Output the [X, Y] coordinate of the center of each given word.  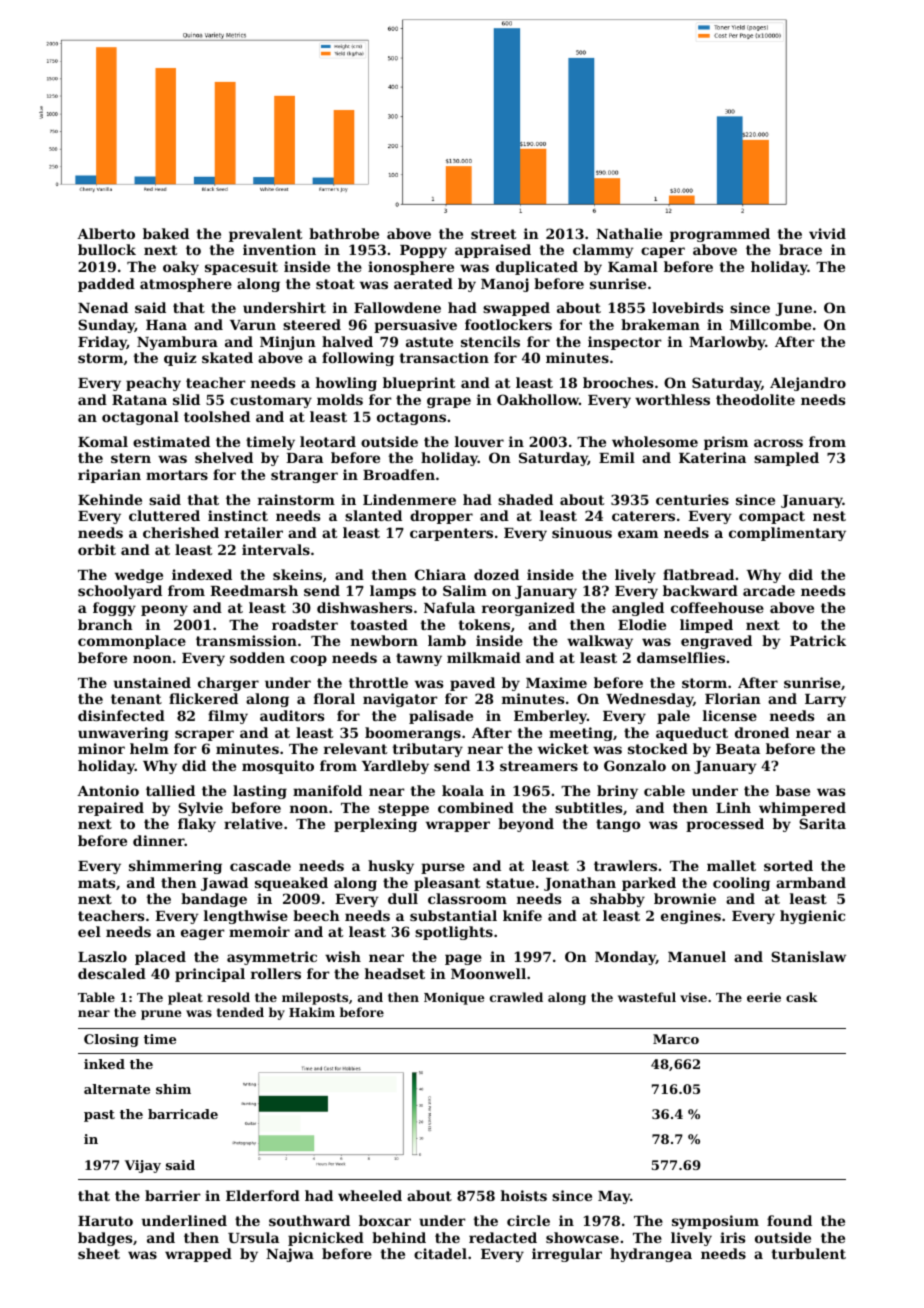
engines [691, 917]
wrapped [198, 1255]
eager [203, 934]
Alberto [106, 233]
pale [673, 717]
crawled [516, 997]
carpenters [451, 534]
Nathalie [629, 233]
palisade [441, 717]
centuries [692, 499]
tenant [136, 699]
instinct [238, 515]
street [493, 234]
